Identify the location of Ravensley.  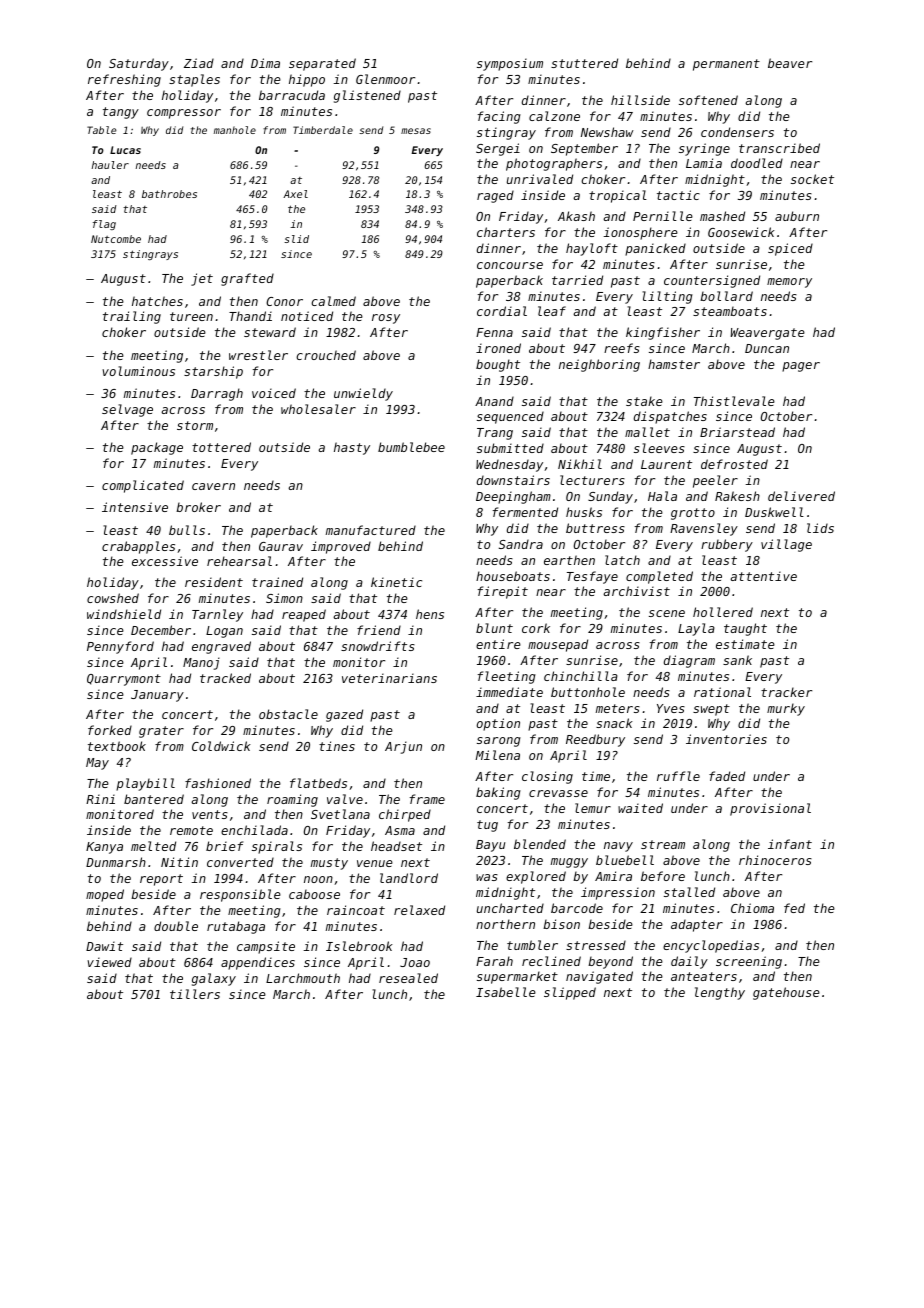
(704, 529).
